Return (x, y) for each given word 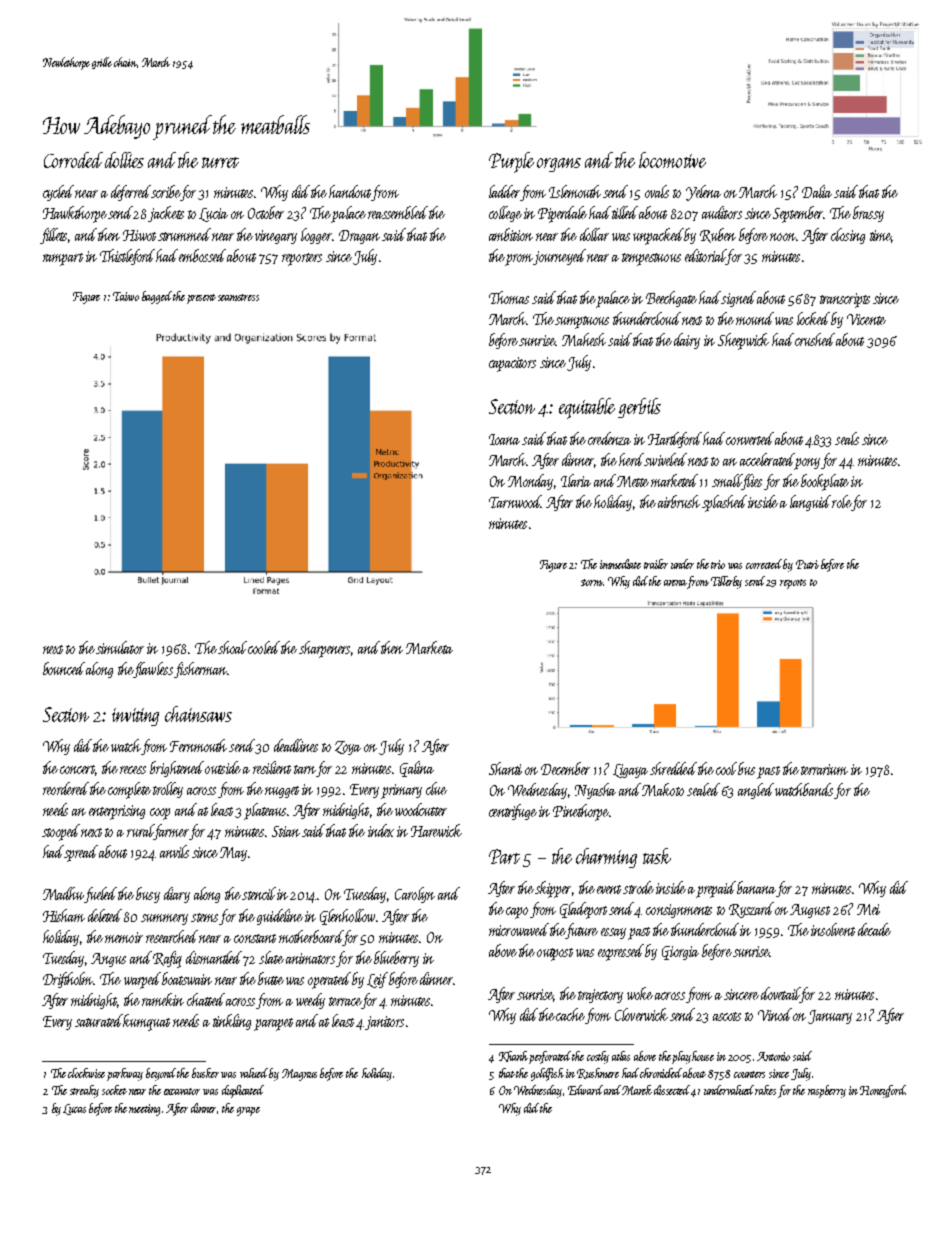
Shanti (505, 768)
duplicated (243, 1091)
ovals (657, 191)
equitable (587, 408)
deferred (131, 193)
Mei (868, 909)
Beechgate (671, 299)
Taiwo (126, 296)
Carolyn (415, 895)
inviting (135, 717)
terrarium (824, 769)
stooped (61, 832)
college (505, 214)
